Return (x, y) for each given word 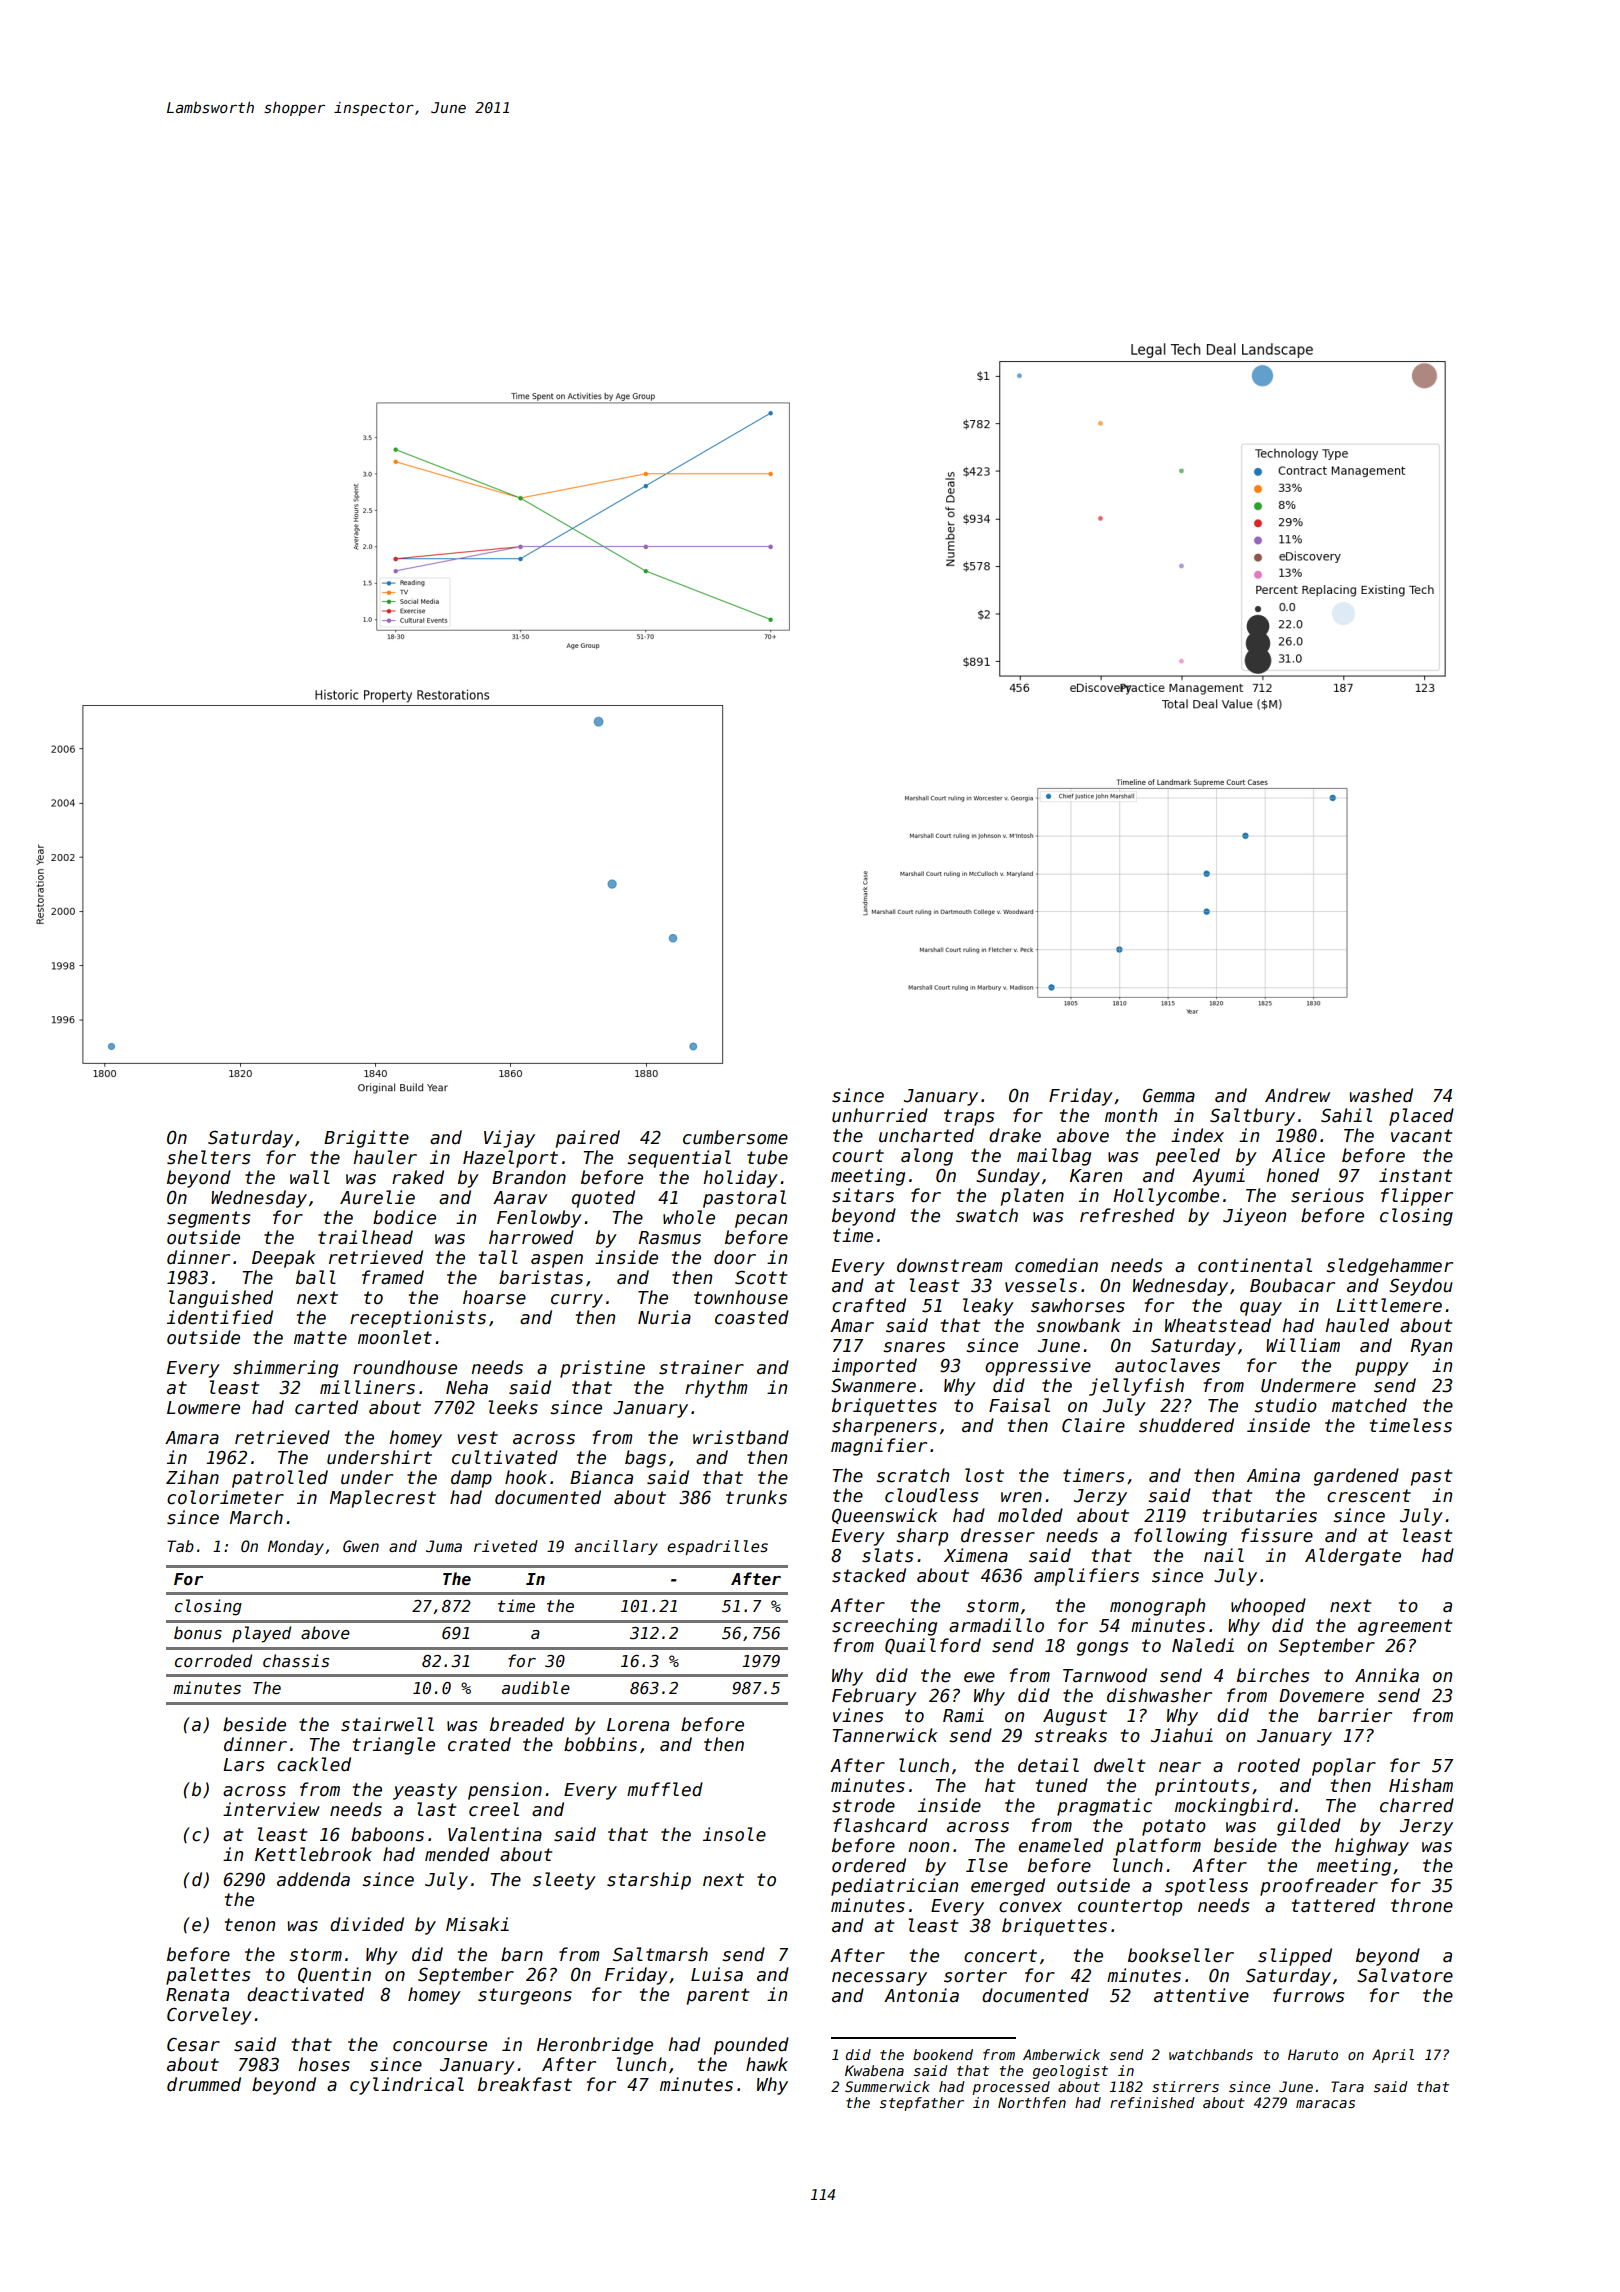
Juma (444, 1546)
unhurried (880, 1115)
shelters (208, 1157)
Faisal (1019, 1405)
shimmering (285, 1369)
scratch (912, 1475)
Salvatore (1405, 1975)
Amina (1273, 1475)
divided (367, 1924)
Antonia (921, 1995)
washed (1381, 1095)
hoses (324, 2064)
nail (1224, 1555)
